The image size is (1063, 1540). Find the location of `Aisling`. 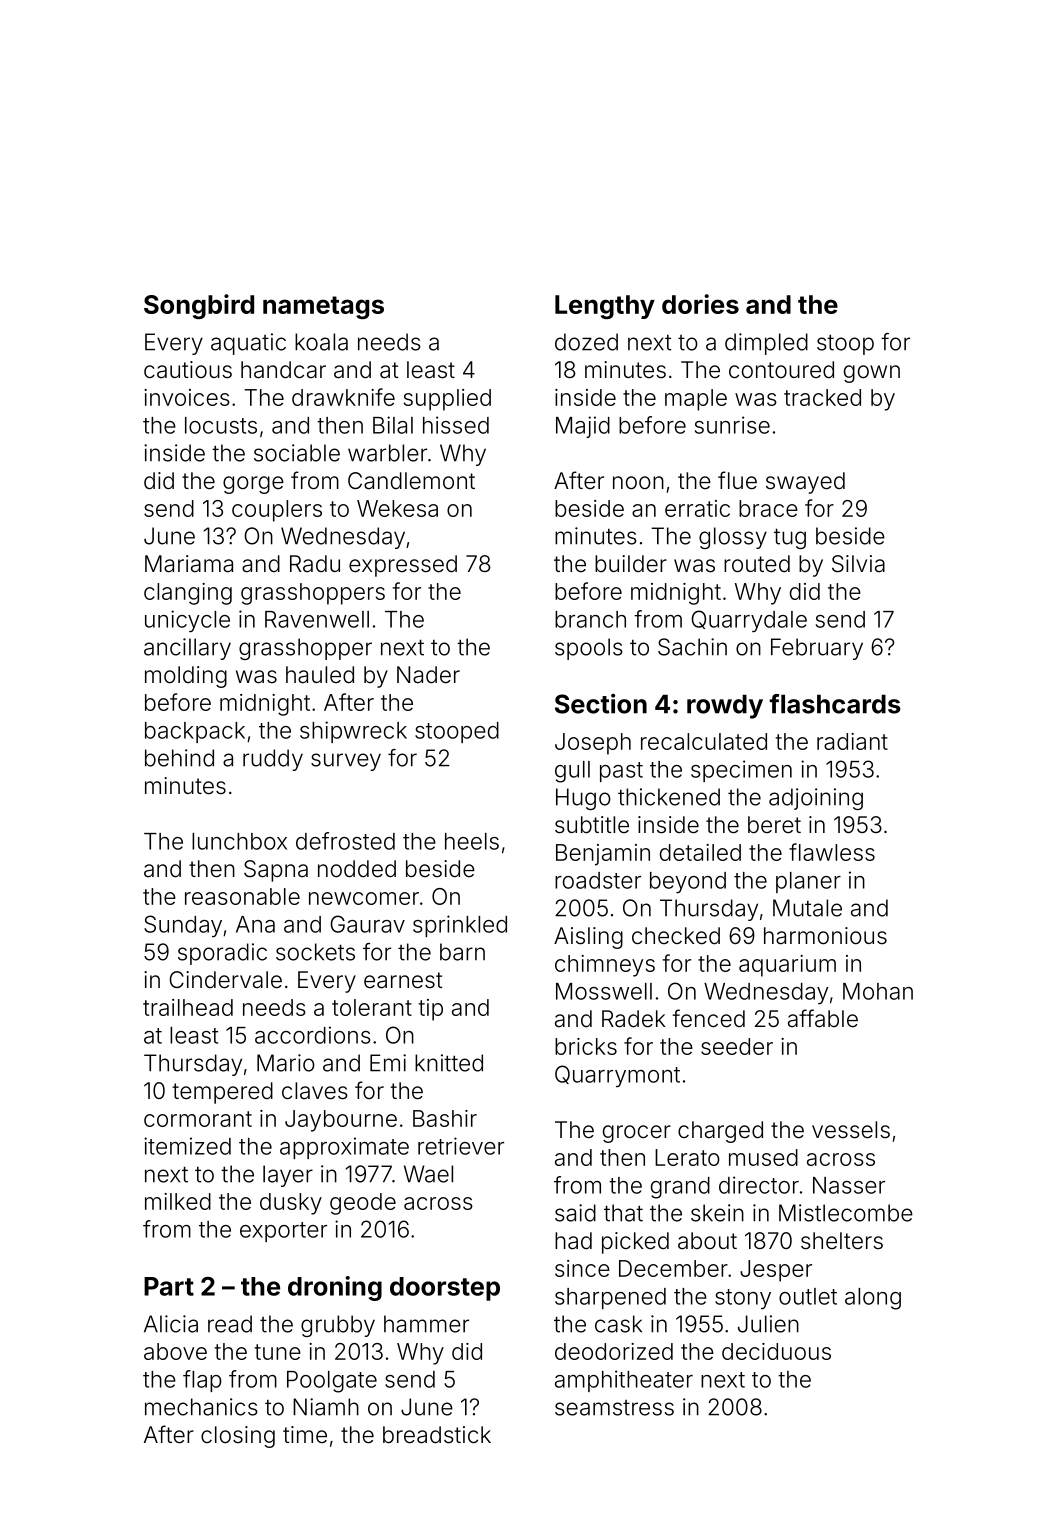

Aisling is located at coordinates (588, 938).
